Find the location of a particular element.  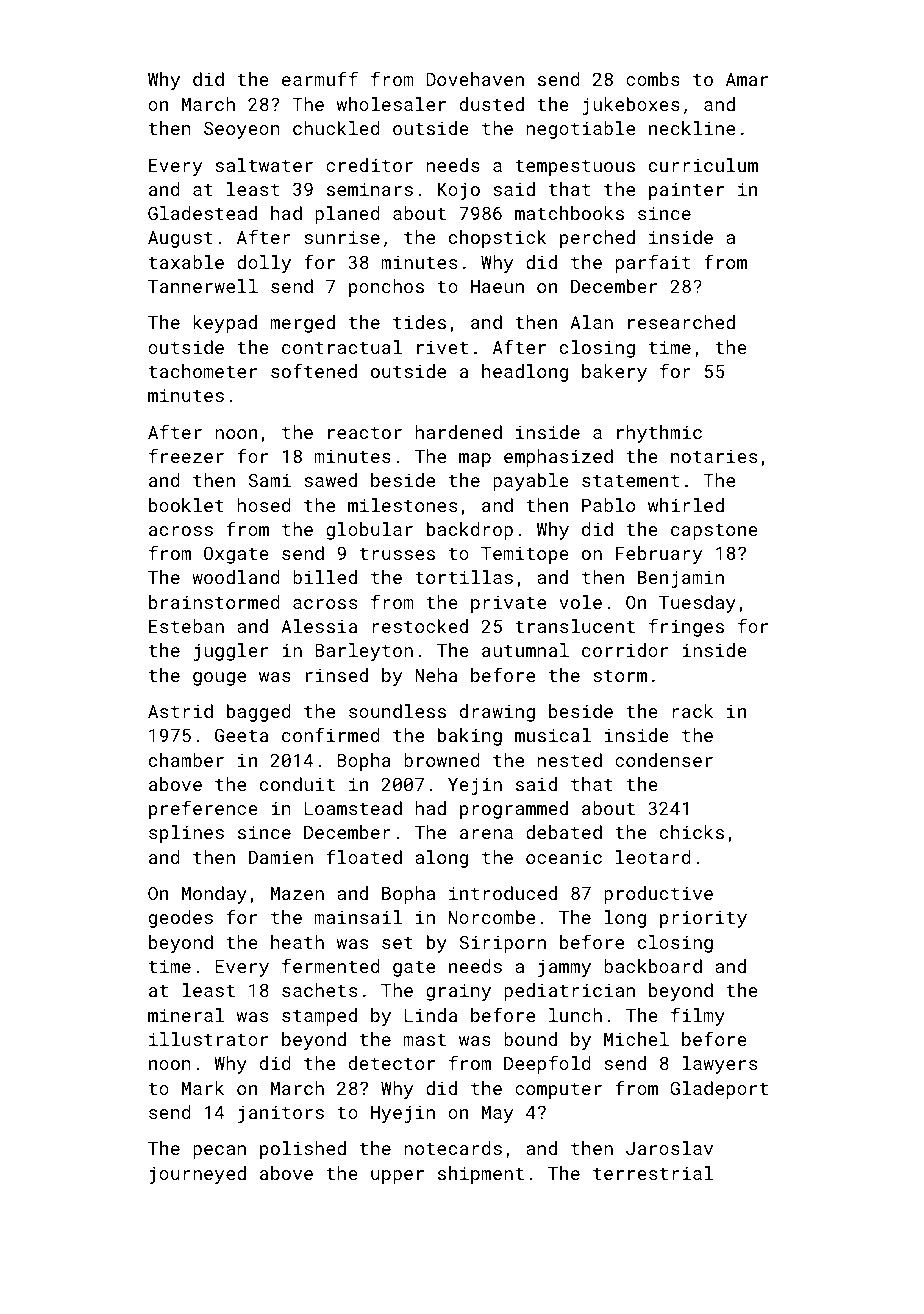

Seoyeon is located at coordinates (242, 130).
